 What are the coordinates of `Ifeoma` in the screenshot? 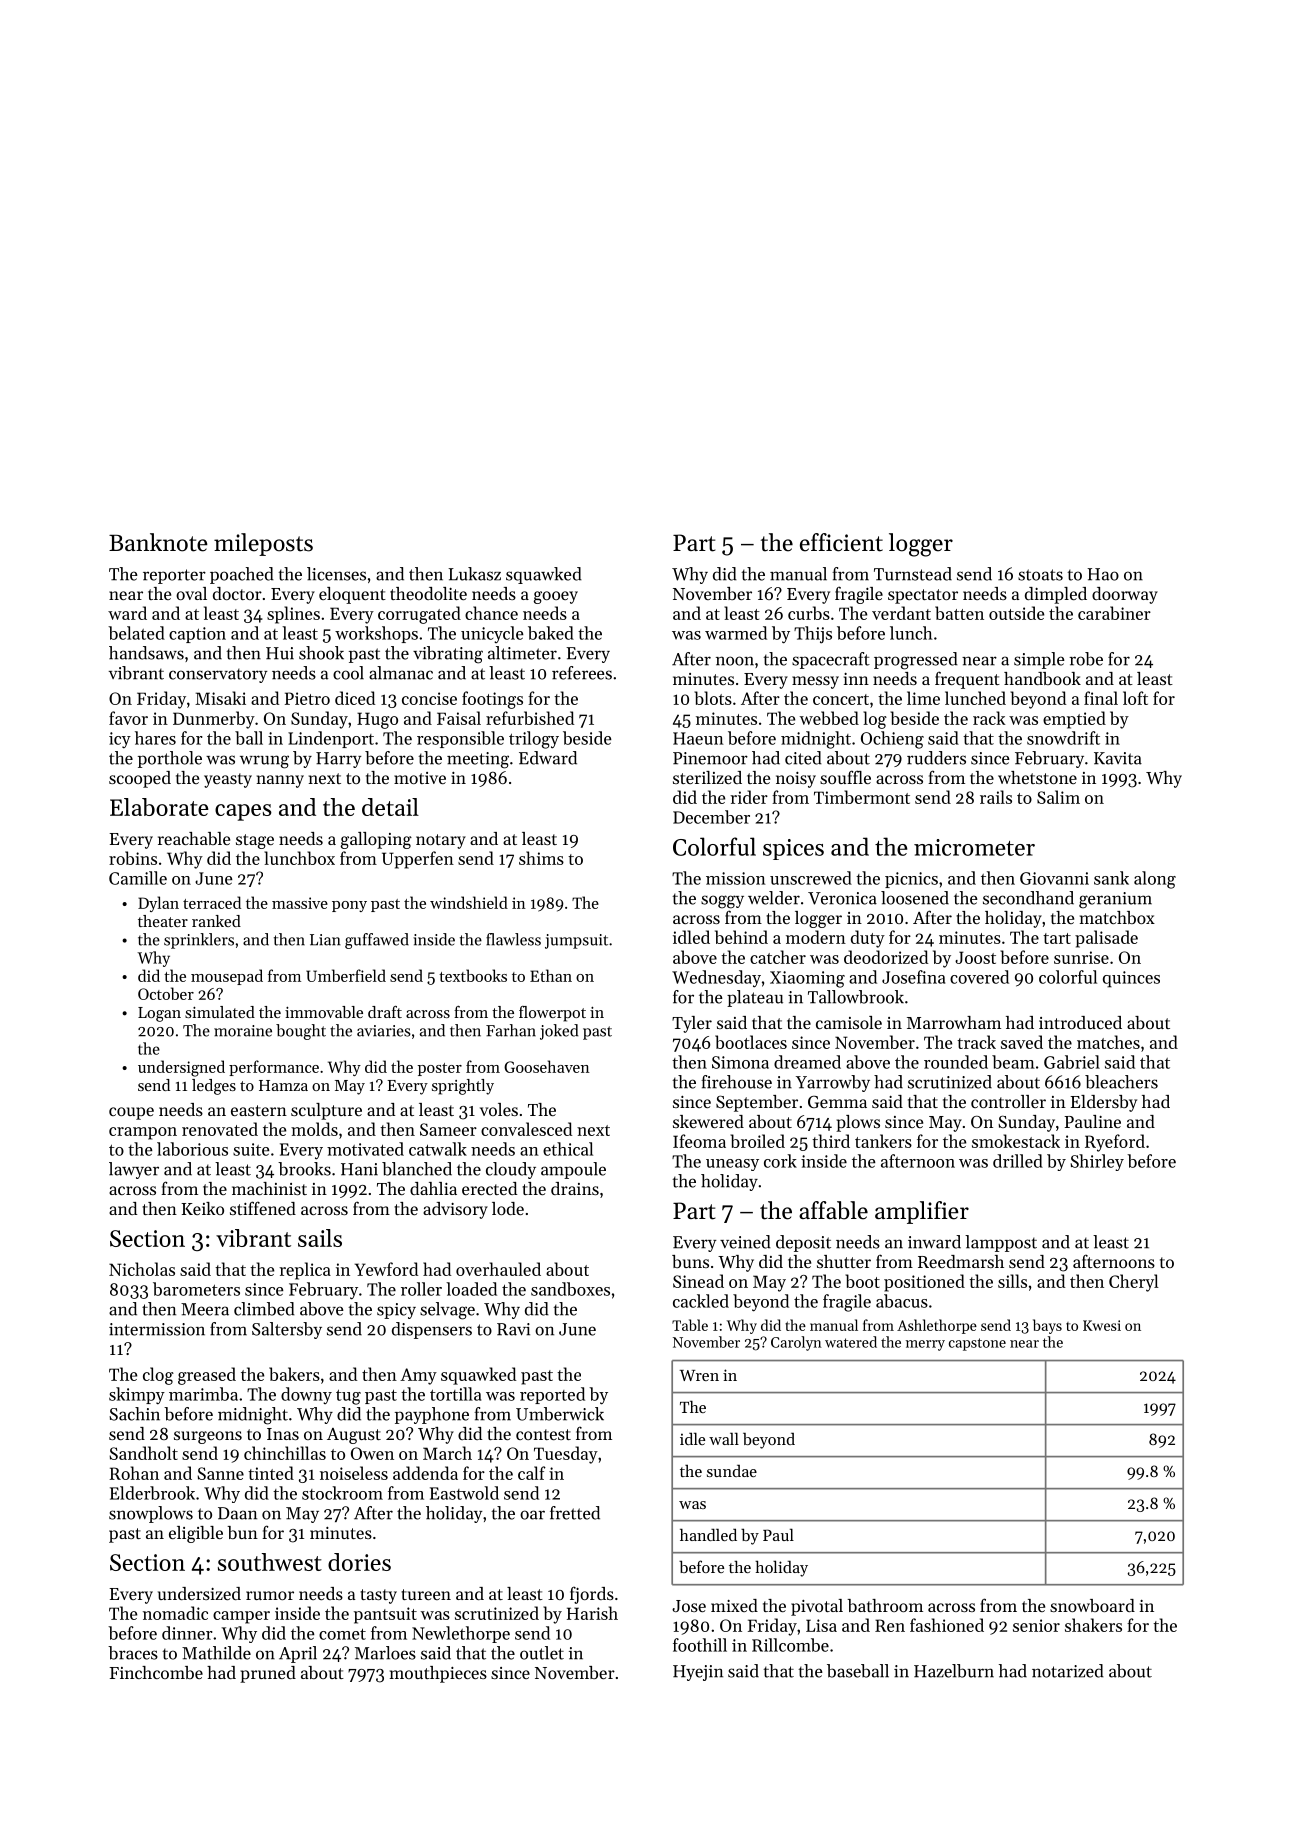 It's located at (699, 1141).
